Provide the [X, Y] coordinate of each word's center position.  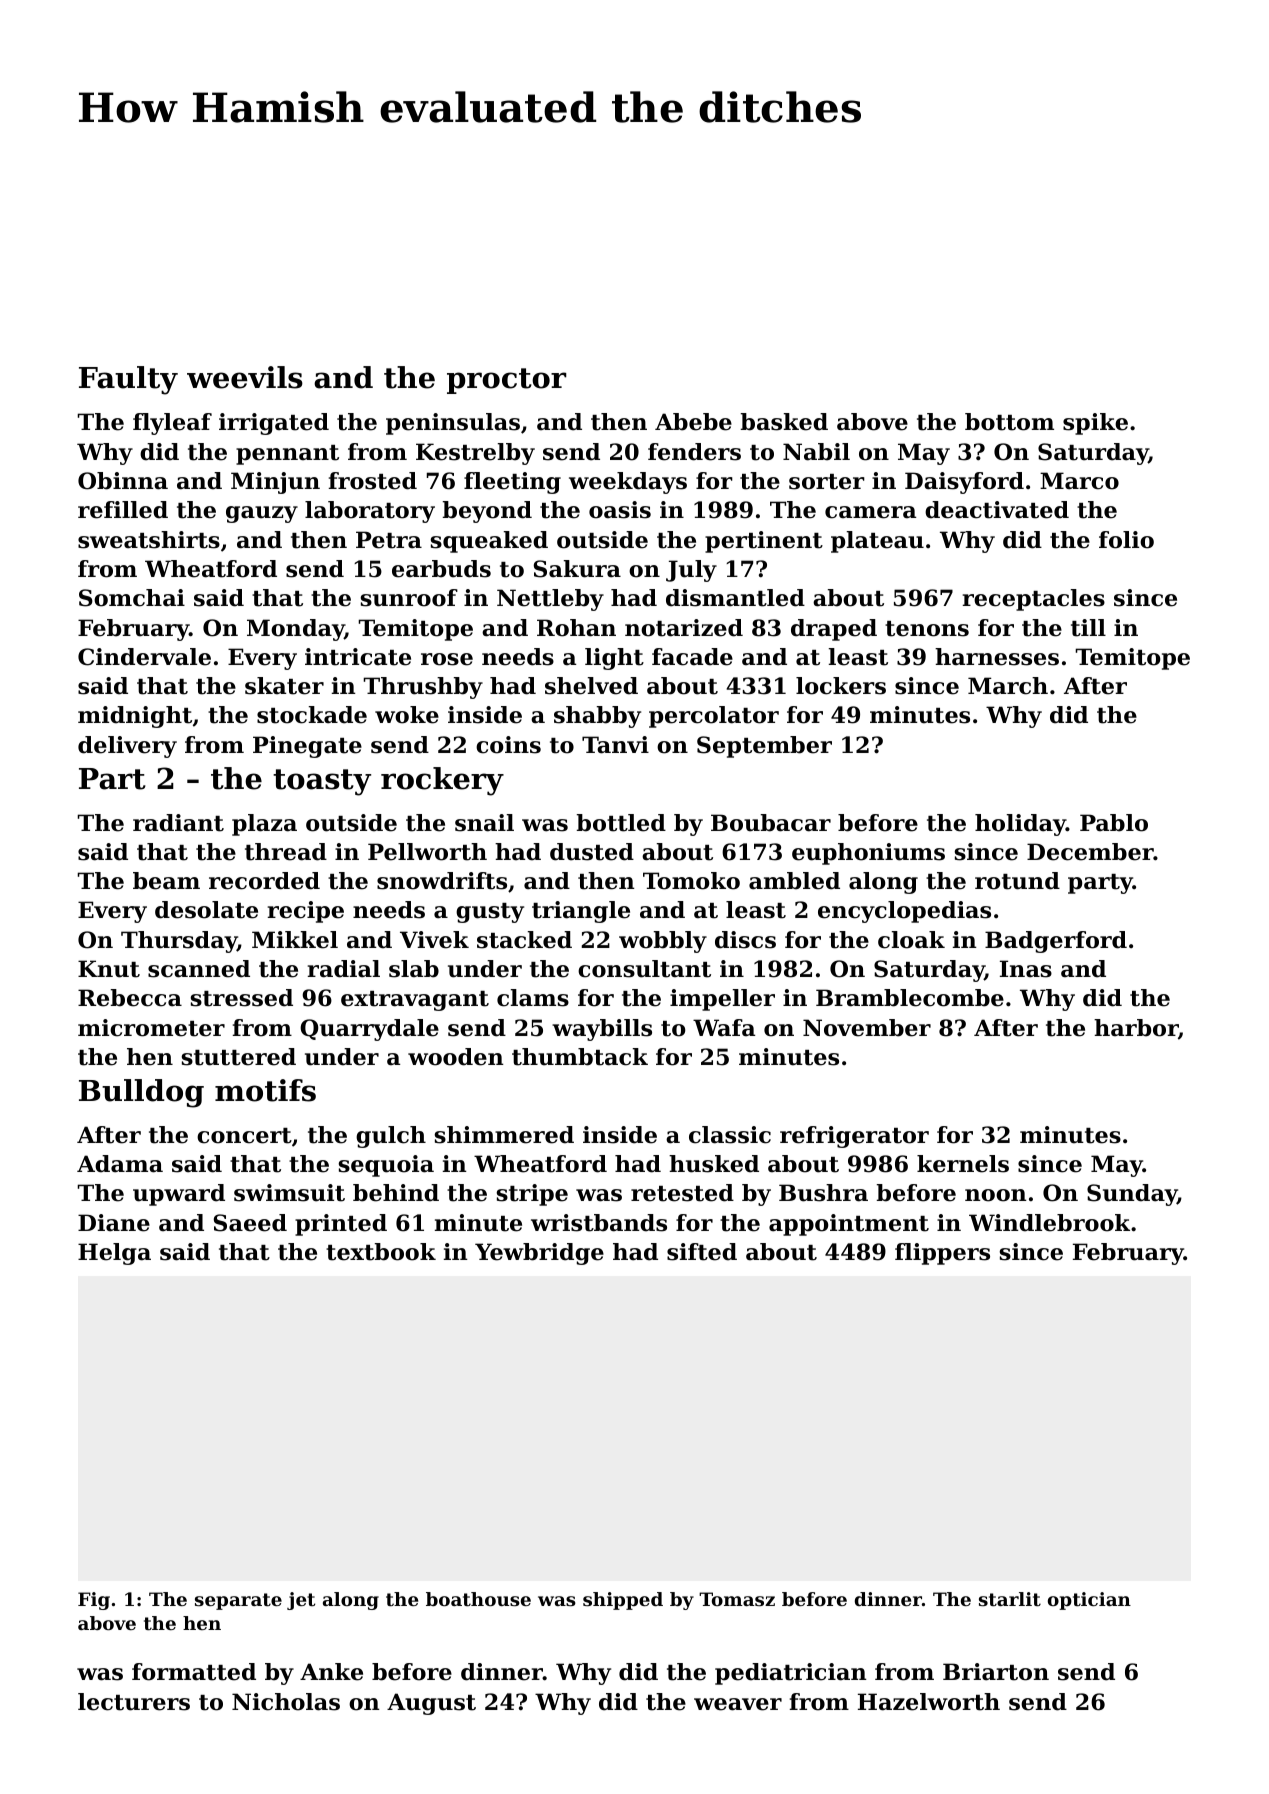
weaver [738, 1704]
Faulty [128, 380]
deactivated [997, 510]
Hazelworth [929, 1702]
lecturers [134, 1702]
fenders [694, 452]
